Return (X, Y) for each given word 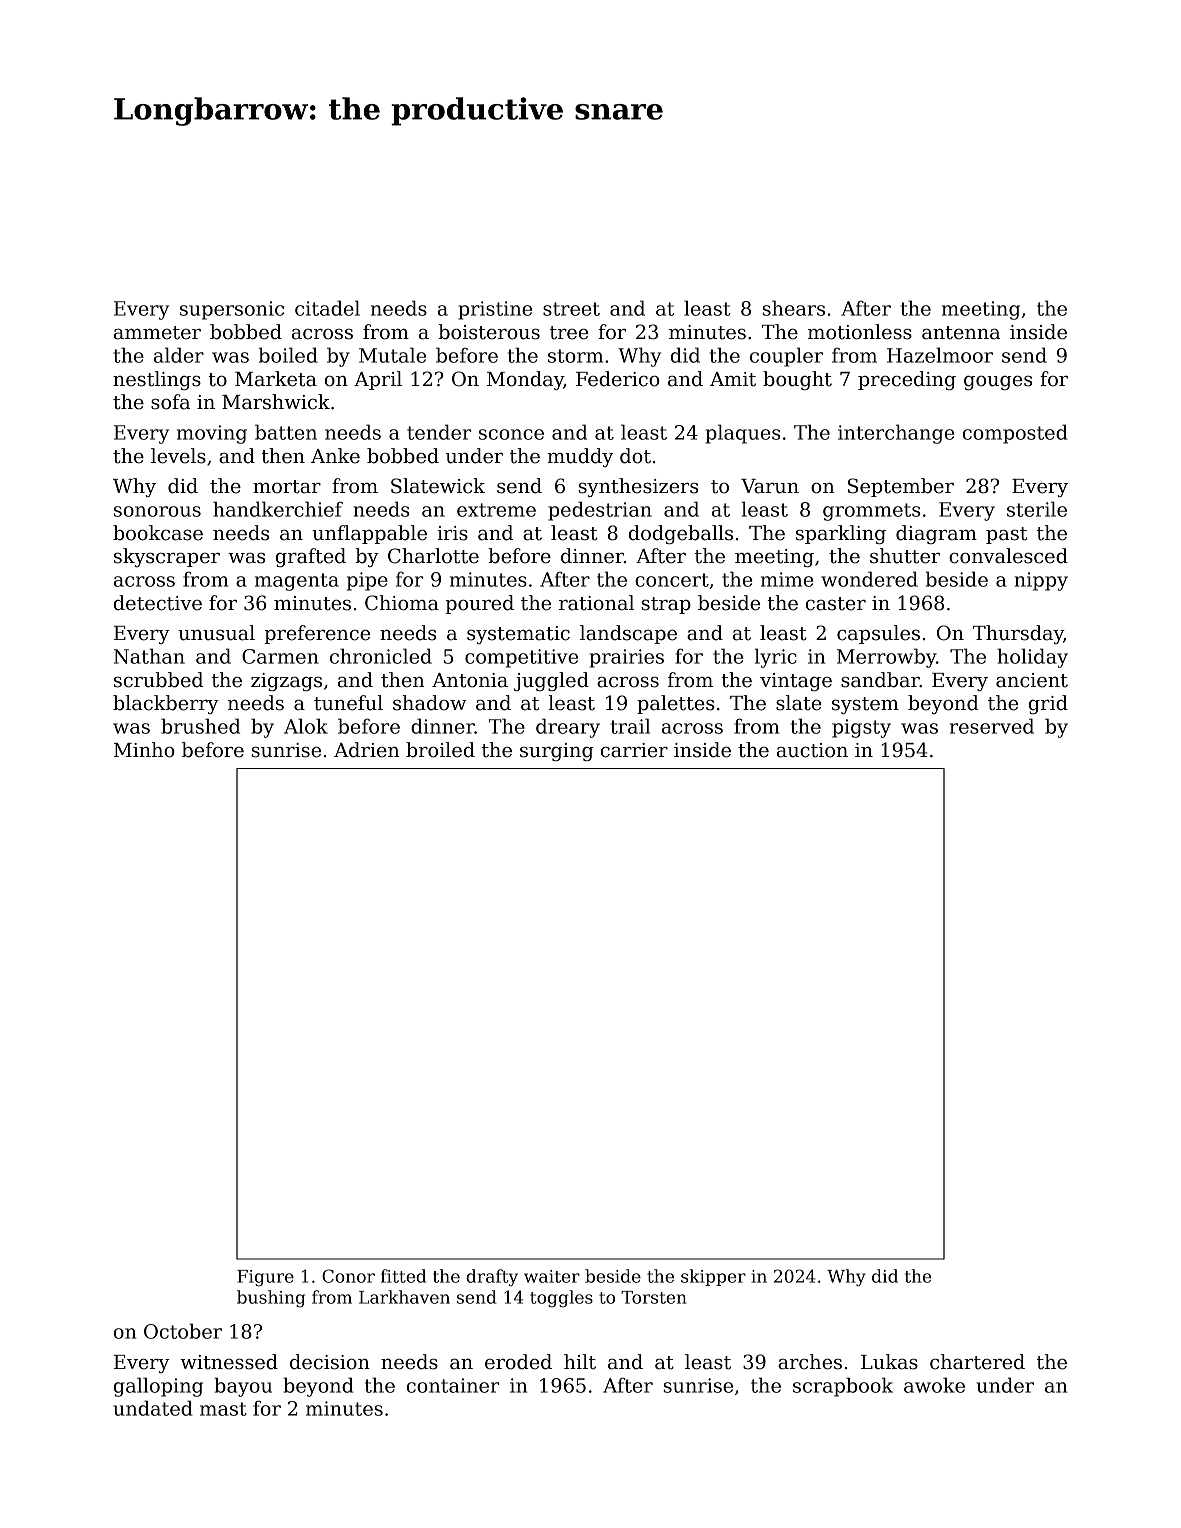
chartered (977, 1362)
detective (158, 603)
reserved (992, 726)
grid (1048, 704)
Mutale (392, 355)
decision (330, 1362)
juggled (551, 681)
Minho (144, 750)
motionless (860, 332)
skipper (713, 1277)
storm (575, 356)
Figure (265, 1278)
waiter (552, 1276)
